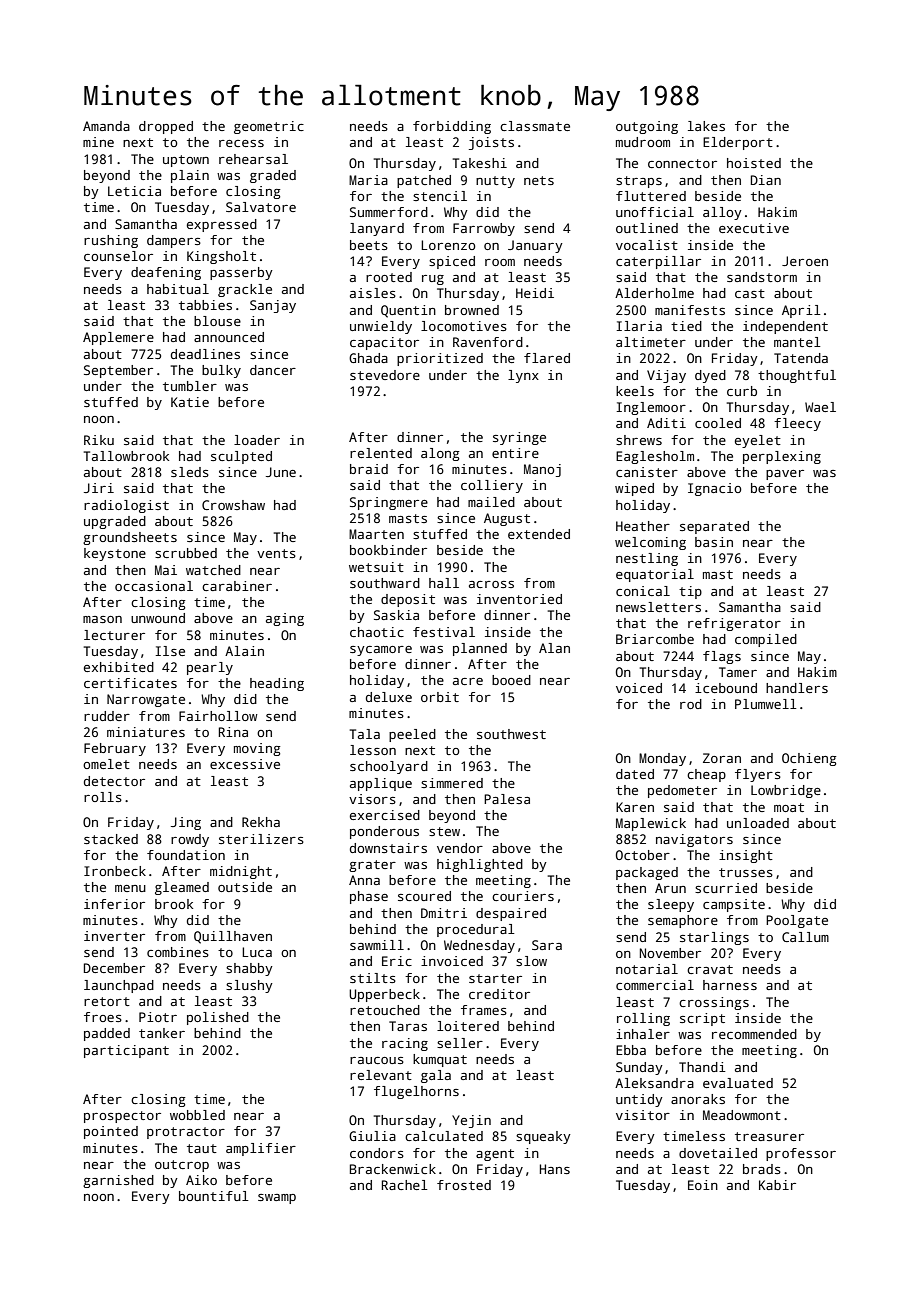 The image size is (924, 1308). I want to click on Callum, so click(805, 937).
